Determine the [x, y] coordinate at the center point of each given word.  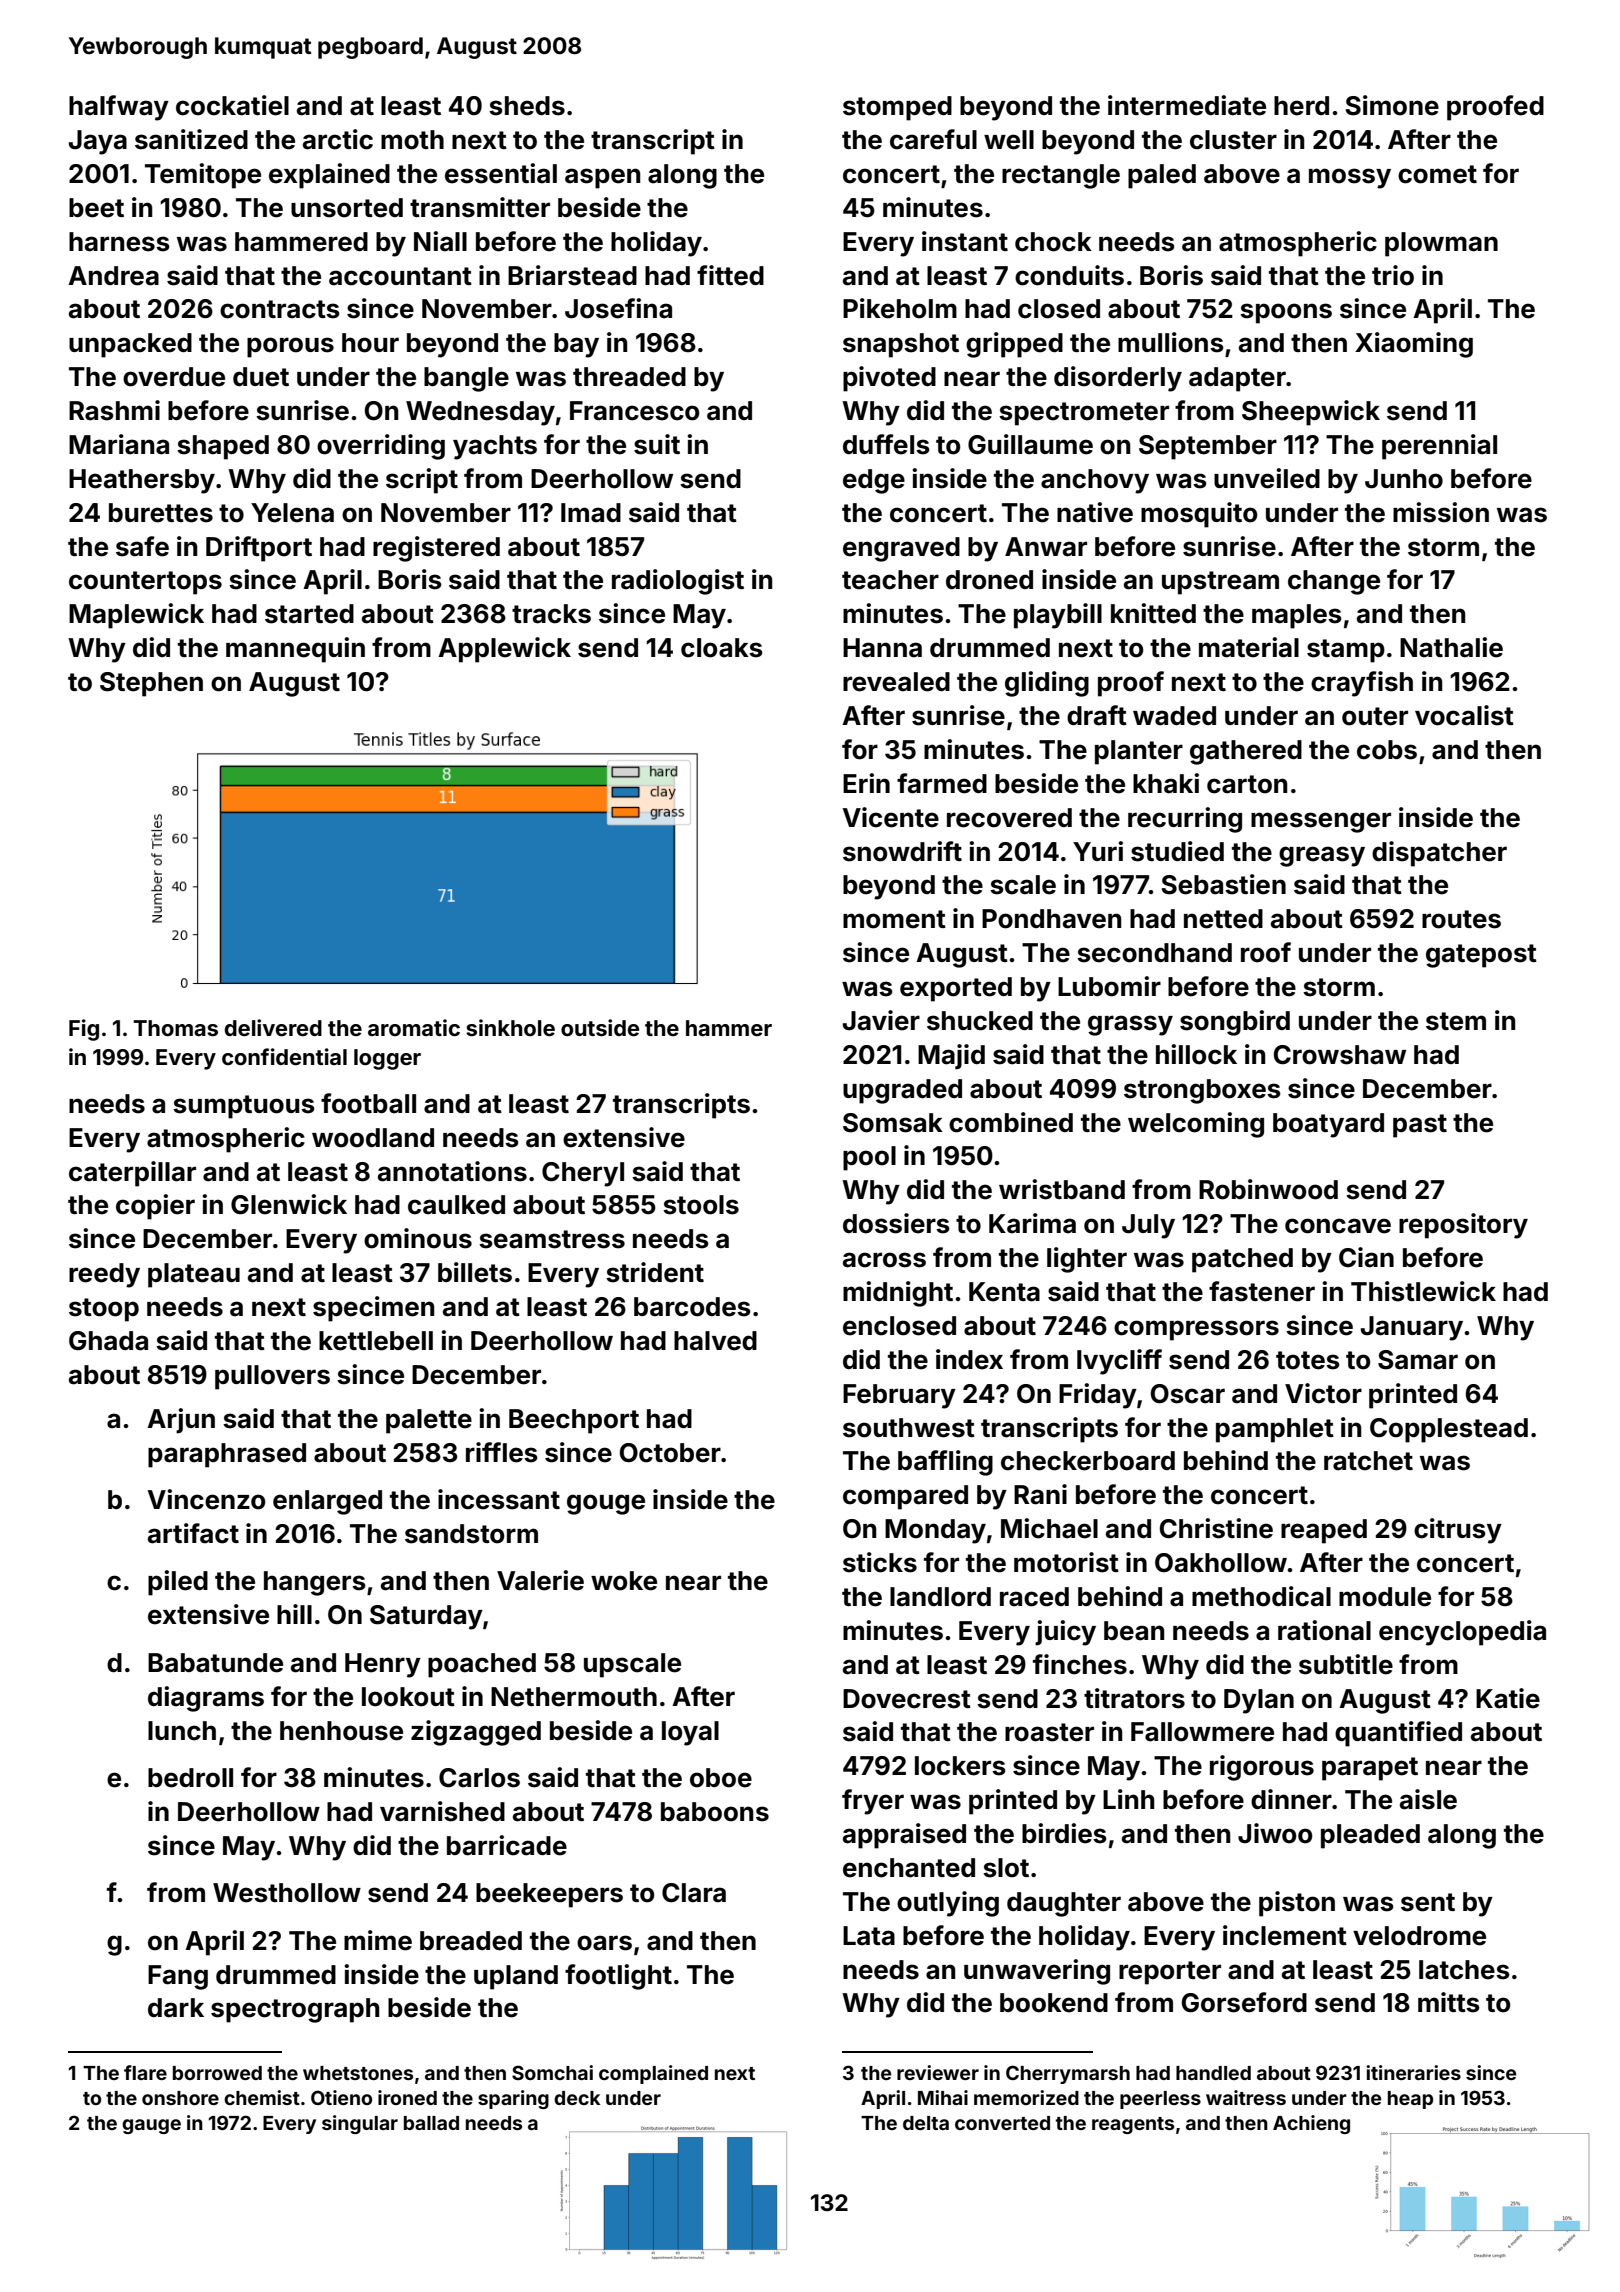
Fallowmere [1202, 1732]
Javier [881, 1020]
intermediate [1187, 105]
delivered [273, 1027]
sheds [527, 106]
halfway [119, 108]
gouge [606, 1504]
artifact [193, 1533]
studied [1177, 851]
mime [378, 1940]
